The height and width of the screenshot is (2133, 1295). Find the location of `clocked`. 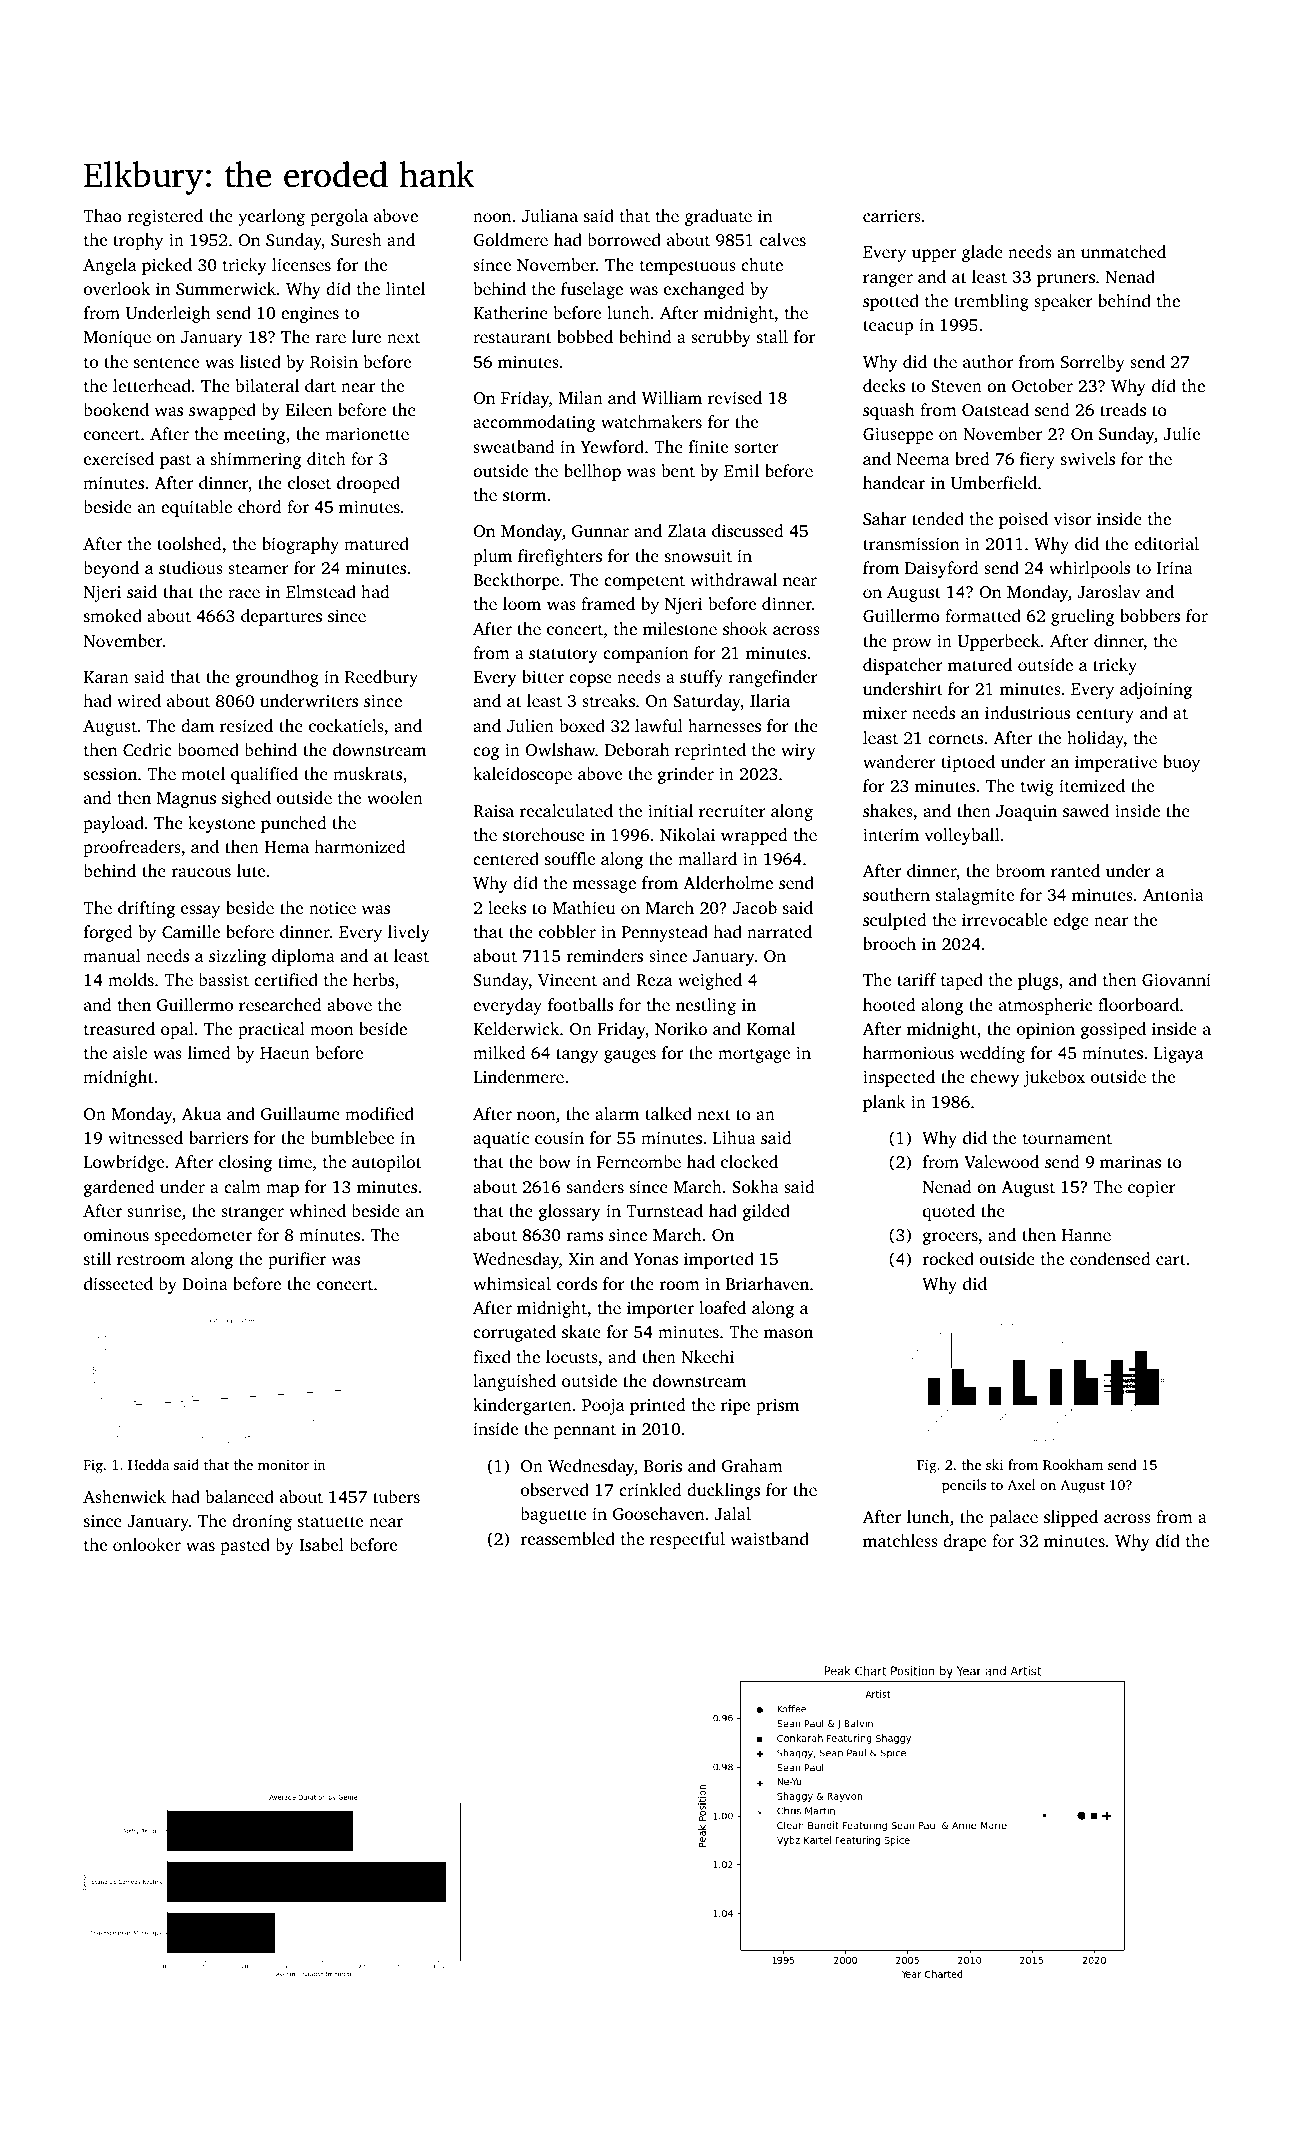

clocked is located at coordinates (749, 1161).
